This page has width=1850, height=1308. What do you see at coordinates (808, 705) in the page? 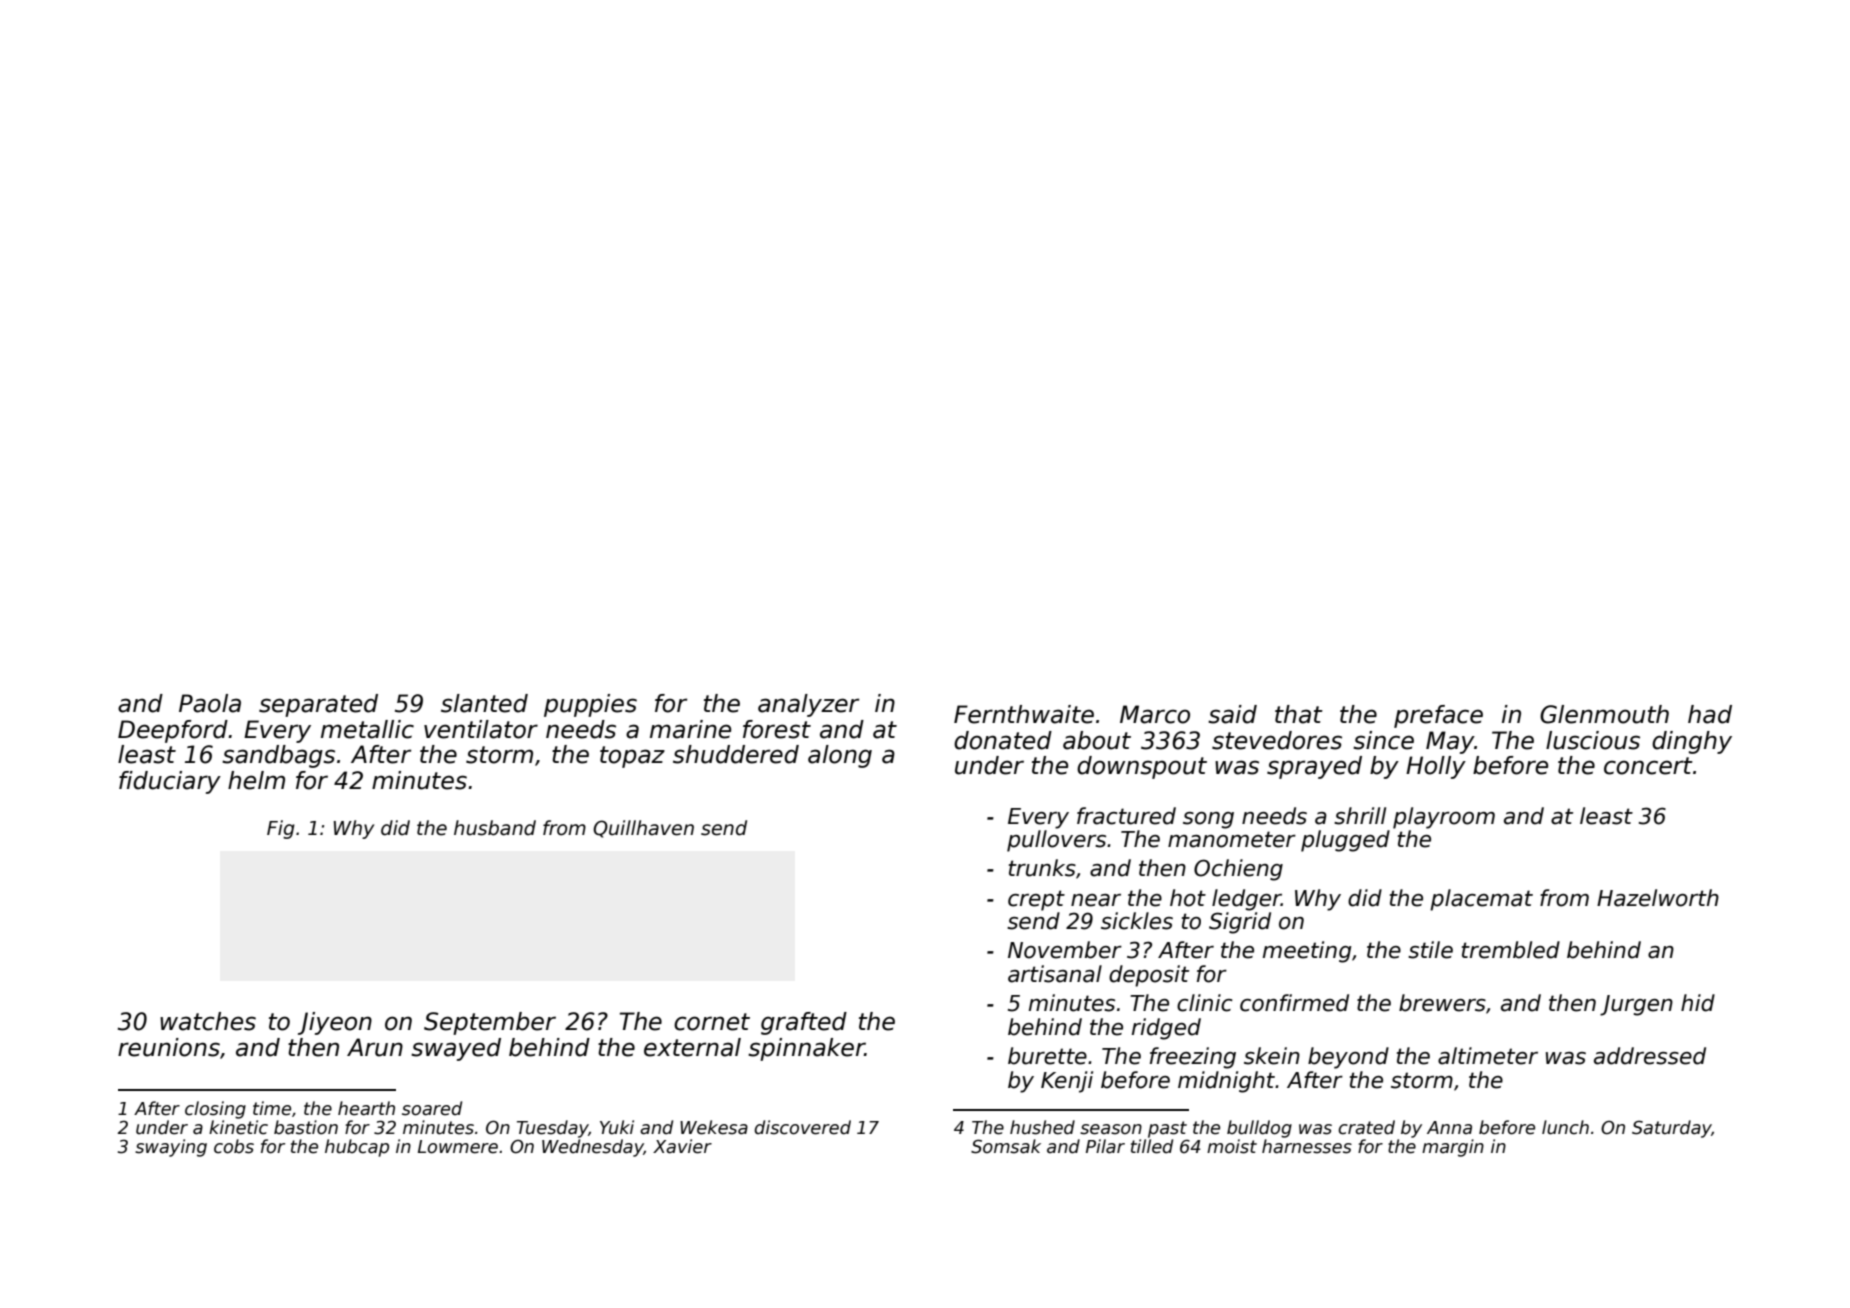
I see `analyzer` at bounding box center [808, 705].
